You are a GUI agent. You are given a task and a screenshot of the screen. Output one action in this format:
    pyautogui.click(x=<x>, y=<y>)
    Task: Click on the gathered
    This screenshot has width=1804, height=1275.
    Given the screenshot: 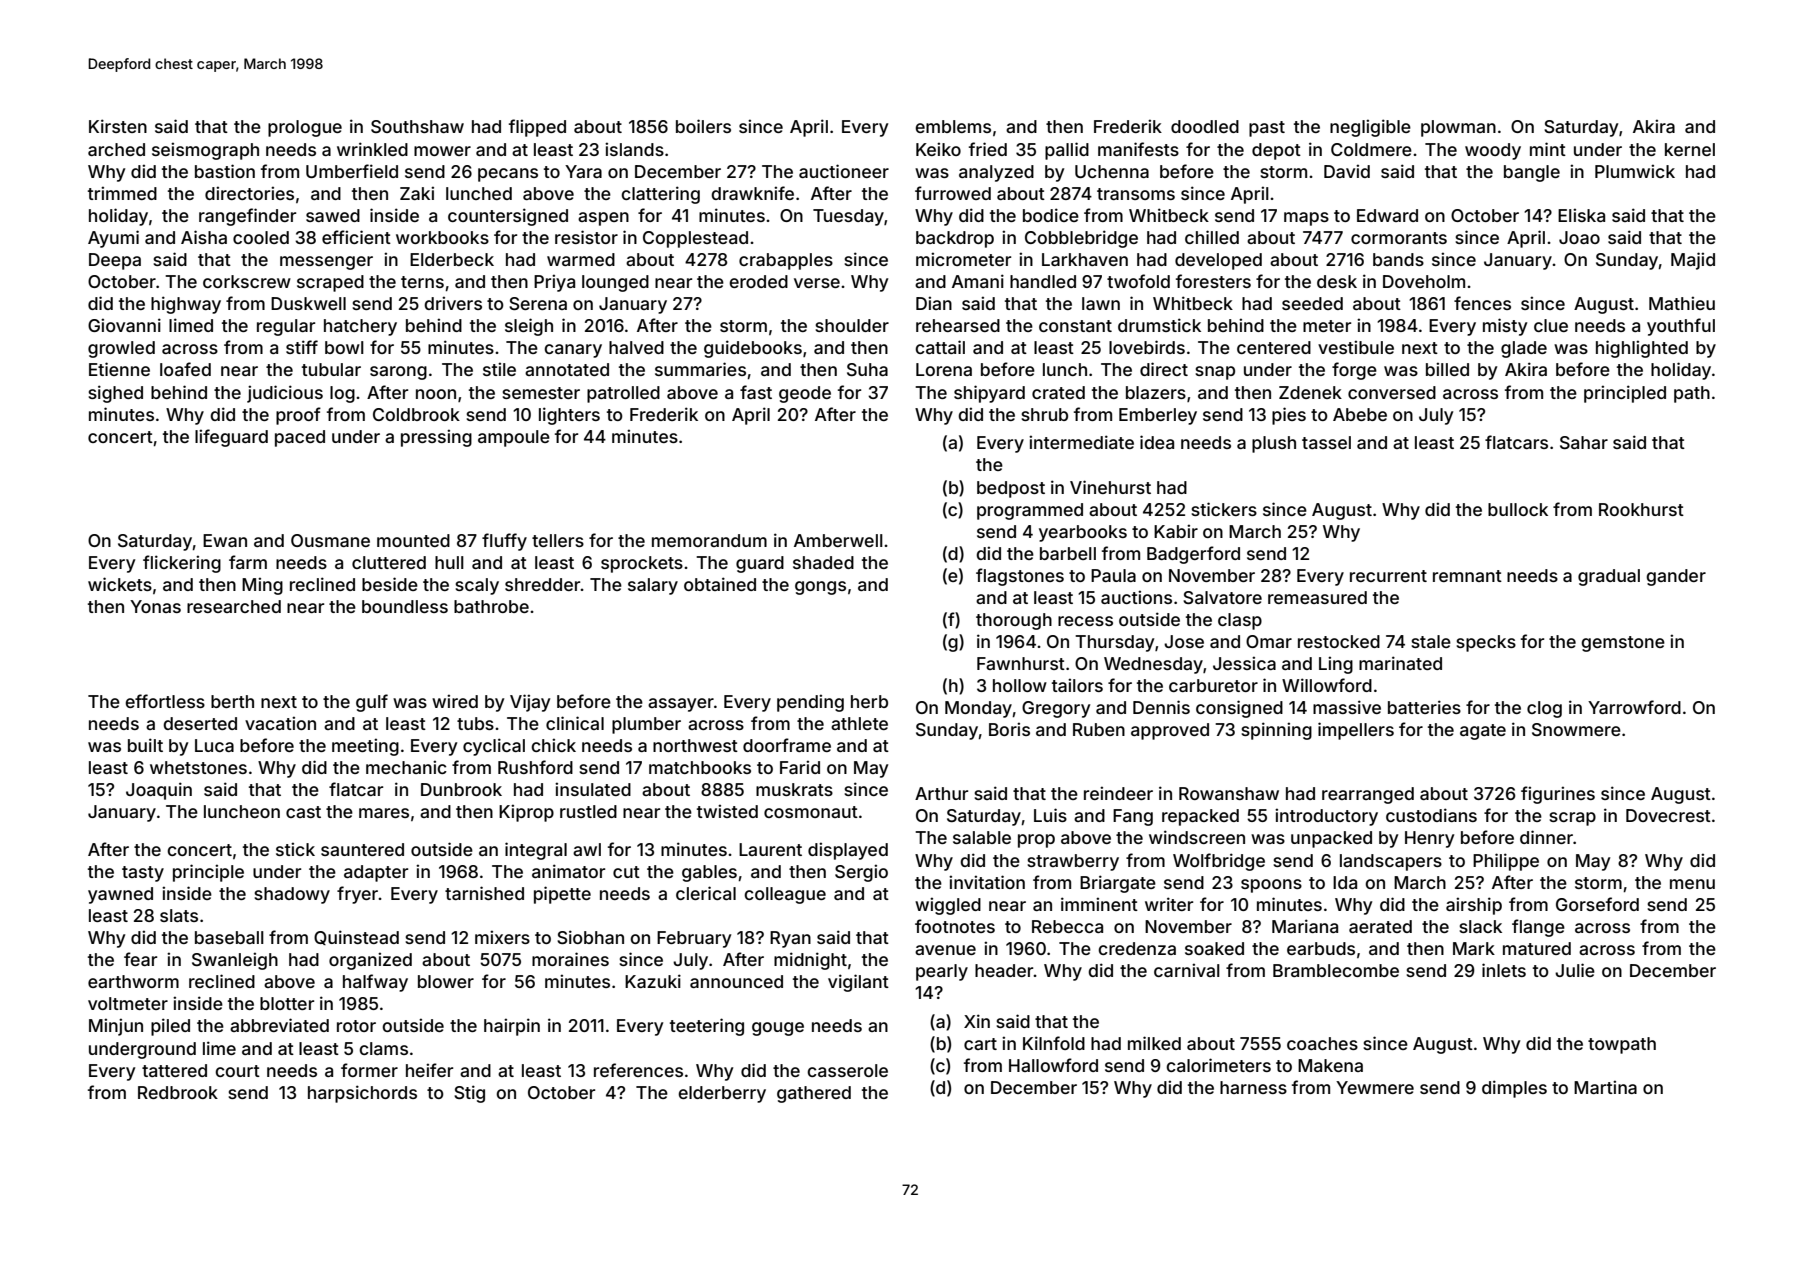 What is the action you would take?
    pyautogui.click(x=814, y=1094)
